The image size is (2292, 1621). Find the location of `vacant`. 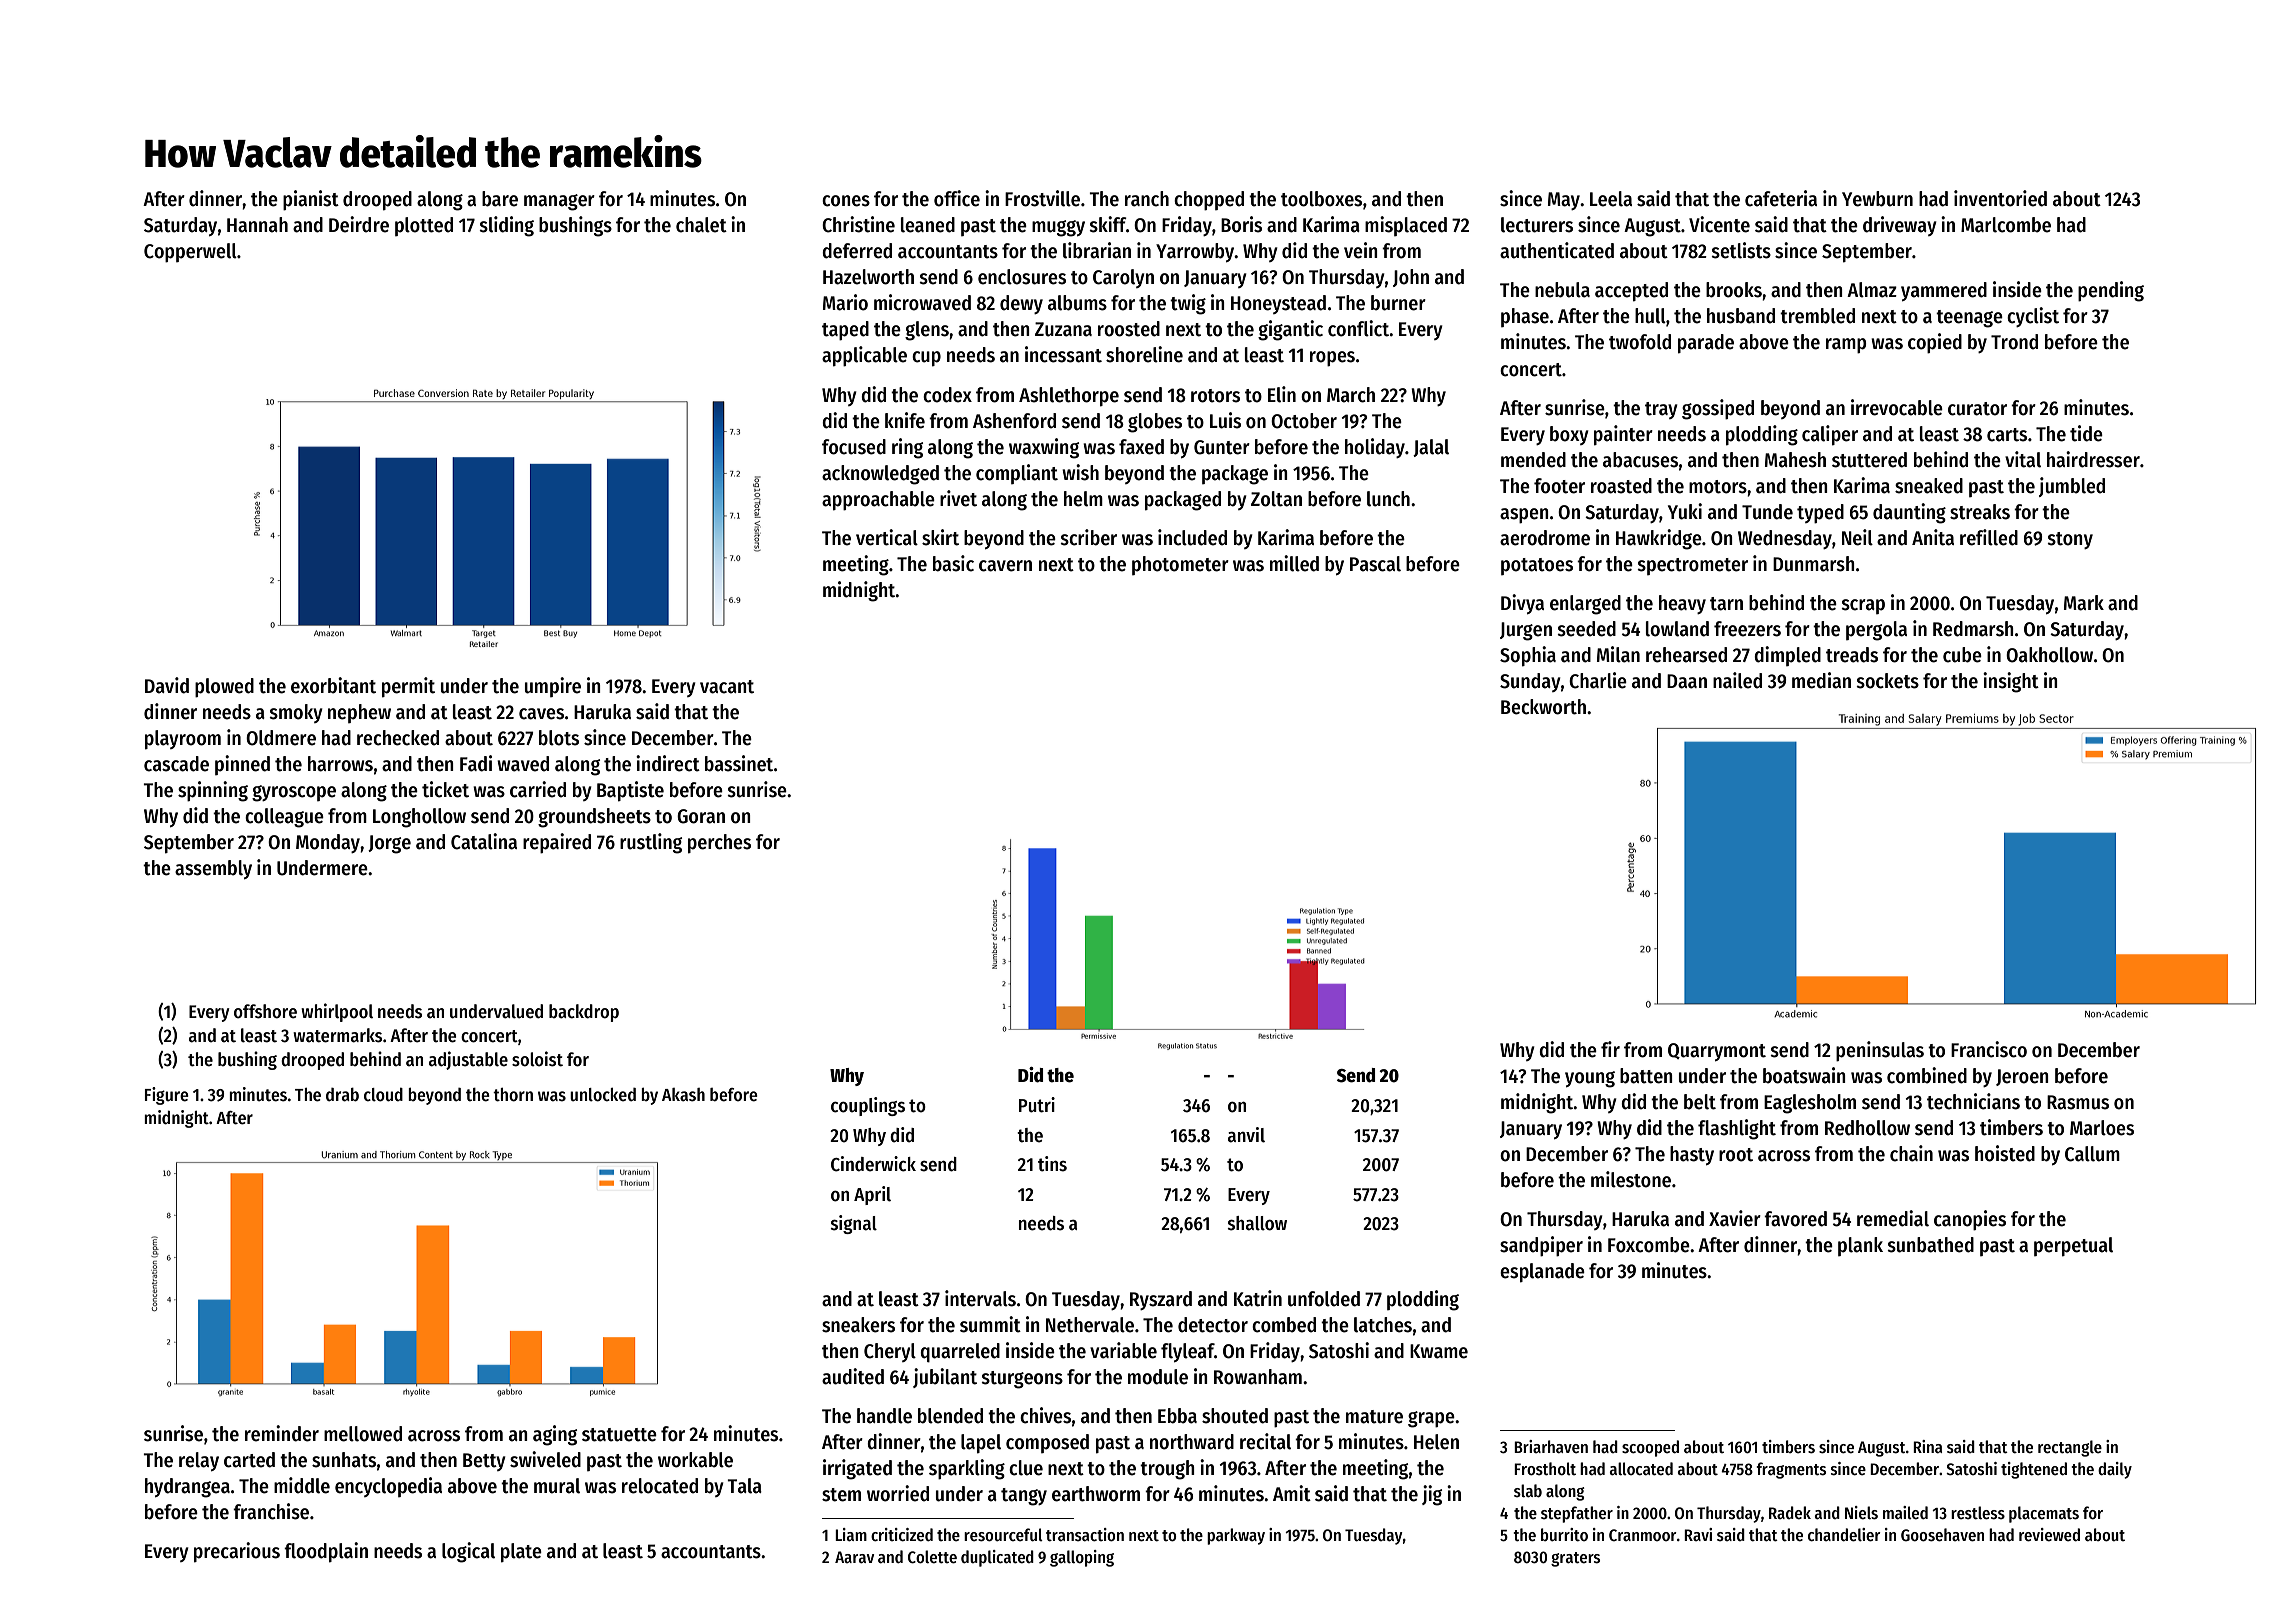

vacant is located at coordinates (727, 687).
